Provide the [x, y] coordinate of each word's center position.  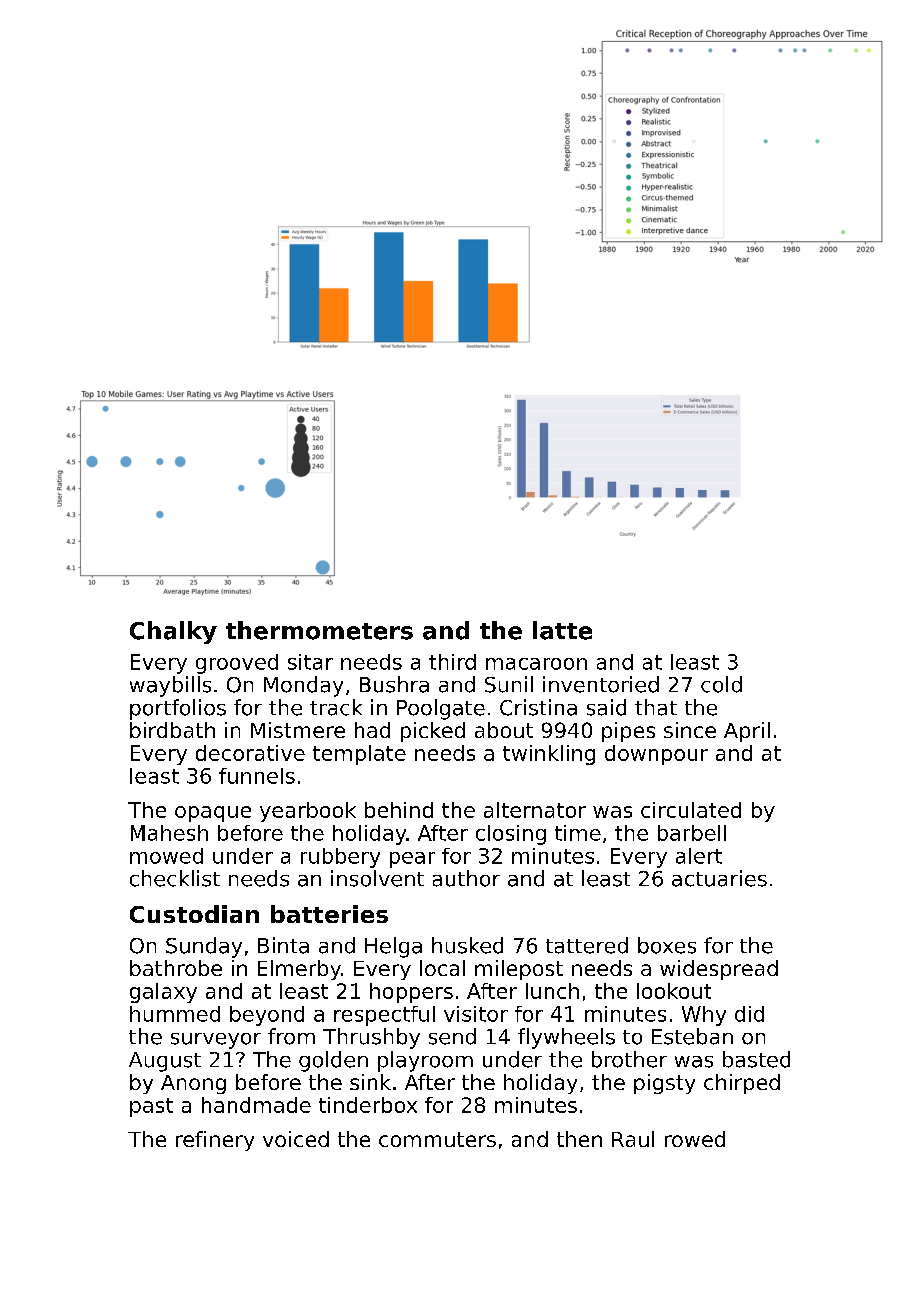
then [579, 1139]
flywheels [566, 1038]
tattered [587, 945]
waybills [170, 686]
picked [433, 732]
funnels [257, 776]
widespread [719, 970]
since [690, 730]
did [749, 1014]
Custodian [194, 914]
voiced [296, 1139]
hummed [175, 1014]
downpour [656, 755]
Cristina [538, 707]
